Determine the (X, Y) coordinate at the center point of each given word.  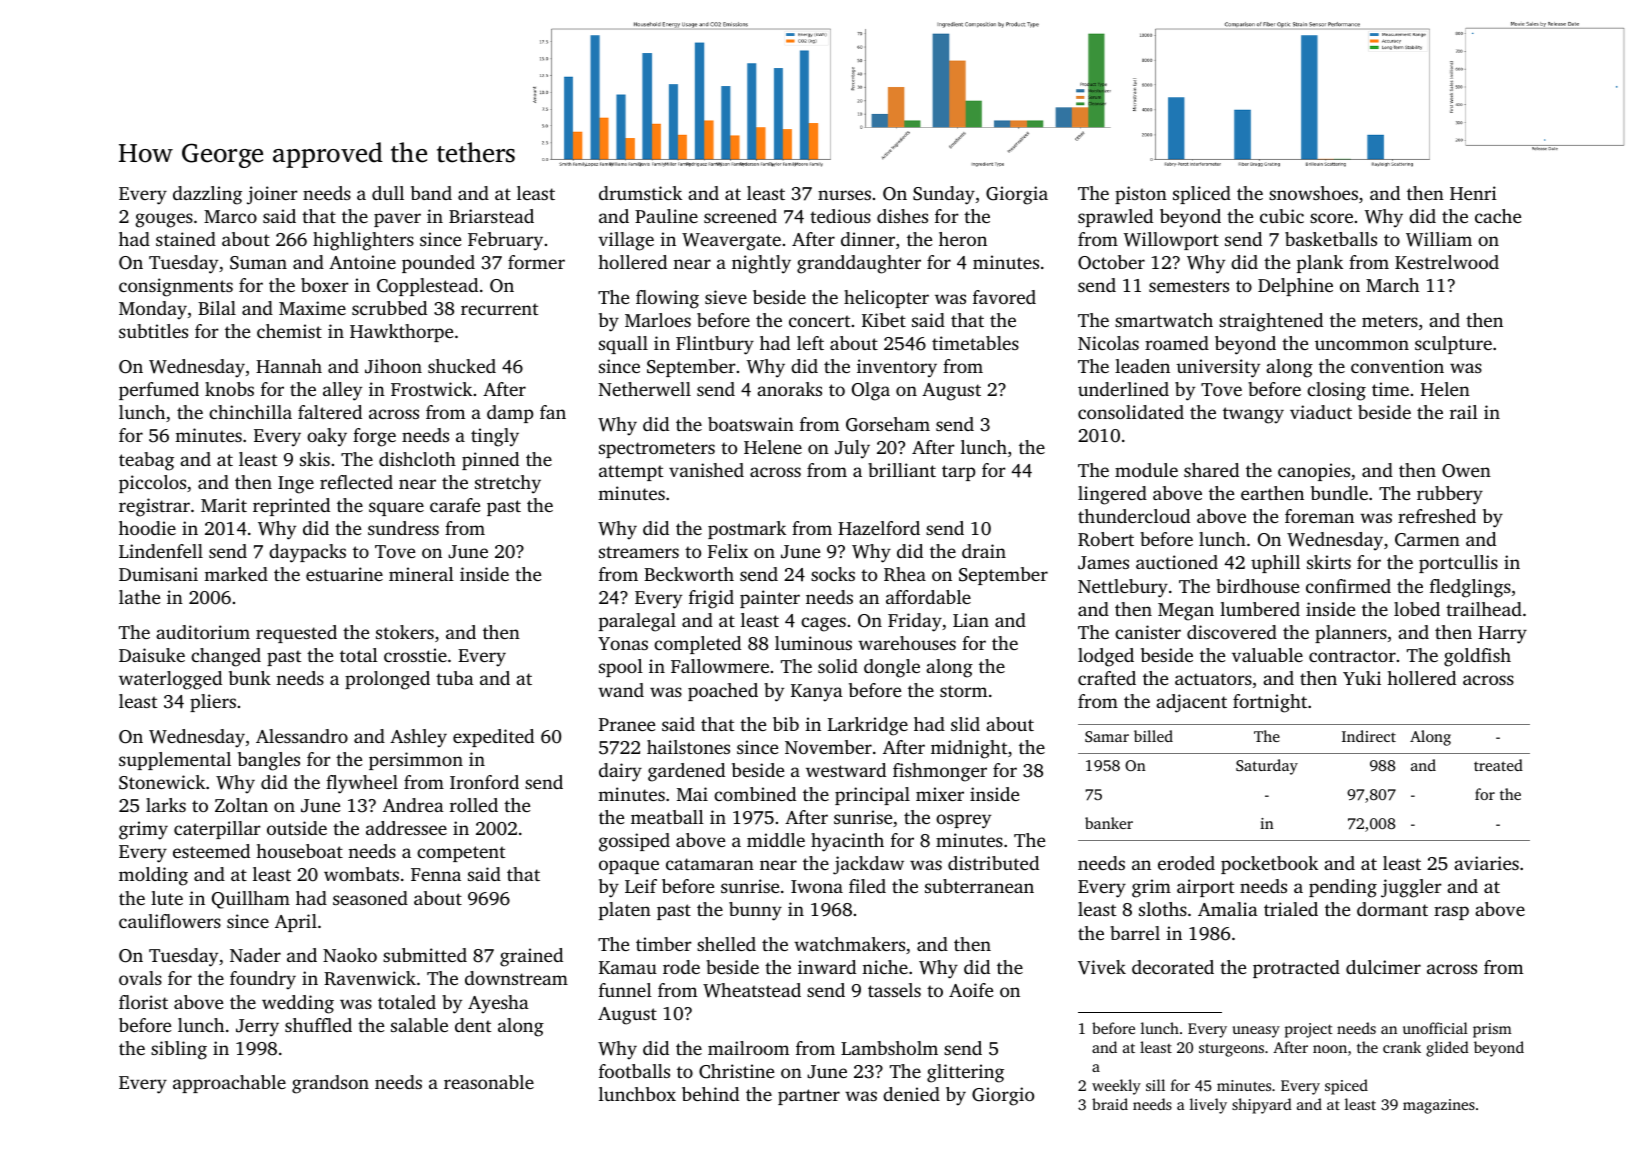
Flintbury (715, 345)
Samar (1107, 736)
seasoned (370, 898)
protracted (1296, 969)
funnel (625, 990)
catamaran (710, 864)
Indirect (1369, 736)
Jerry (257, 1028)
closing (1336, 391)
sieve (726, 297)
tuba (455, 678)
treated (1498, 765)
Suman (258, 263)
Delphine (1295, 287)
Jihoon (393, 366)
